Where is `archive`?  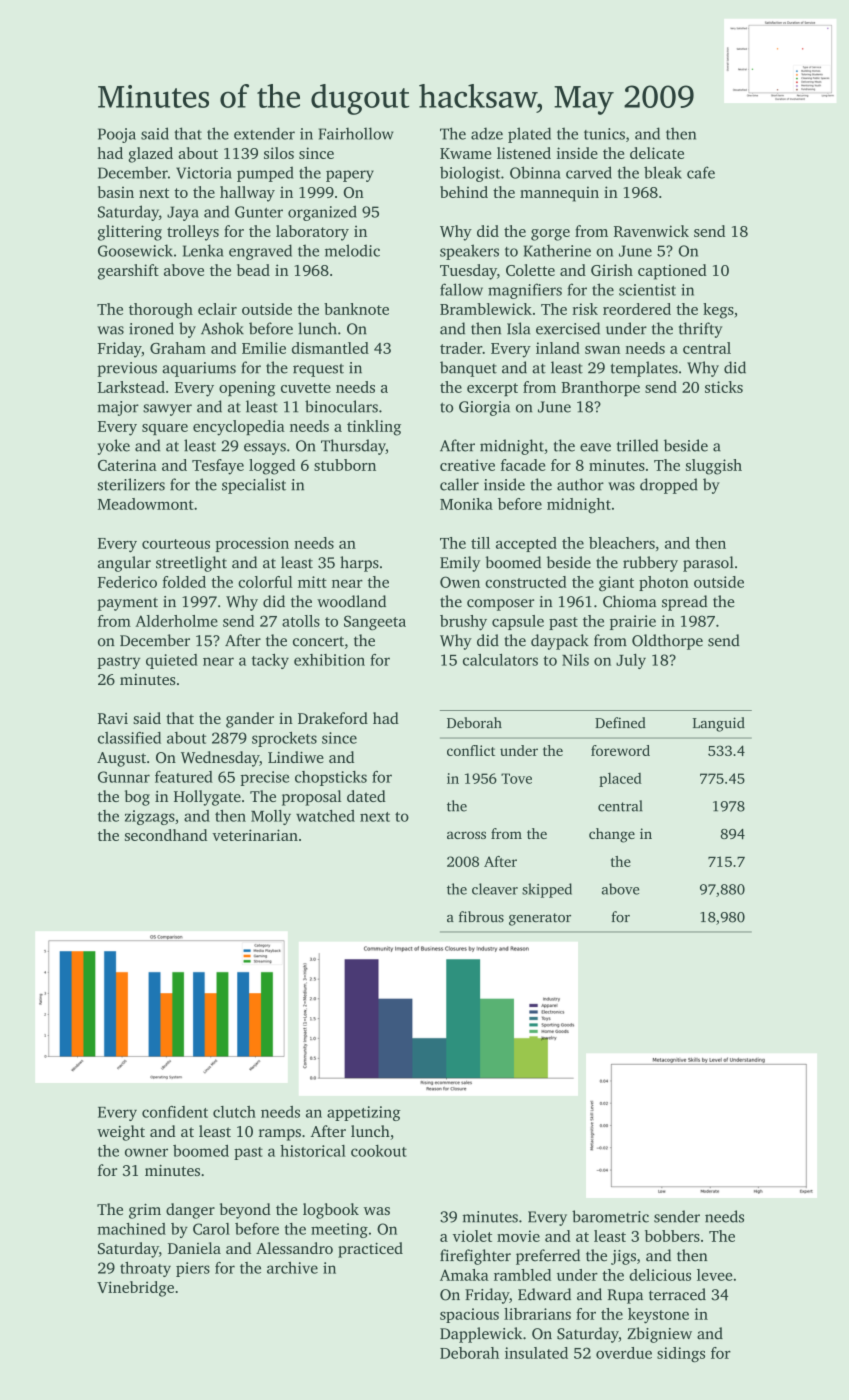
archive is located at coordinates (292, 1268).
